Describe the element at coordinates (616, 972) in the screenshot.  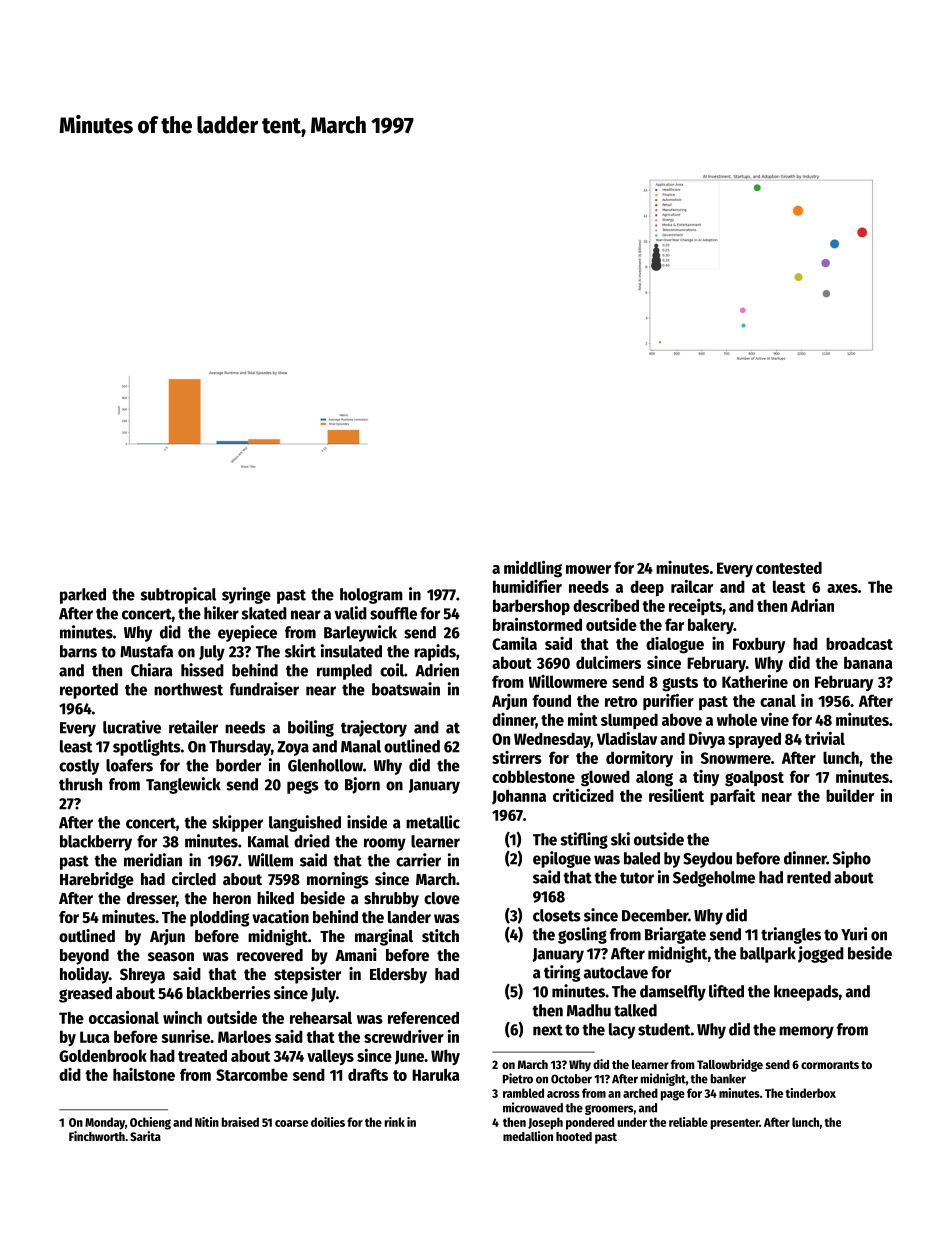
I see `autoclave` at that location.
